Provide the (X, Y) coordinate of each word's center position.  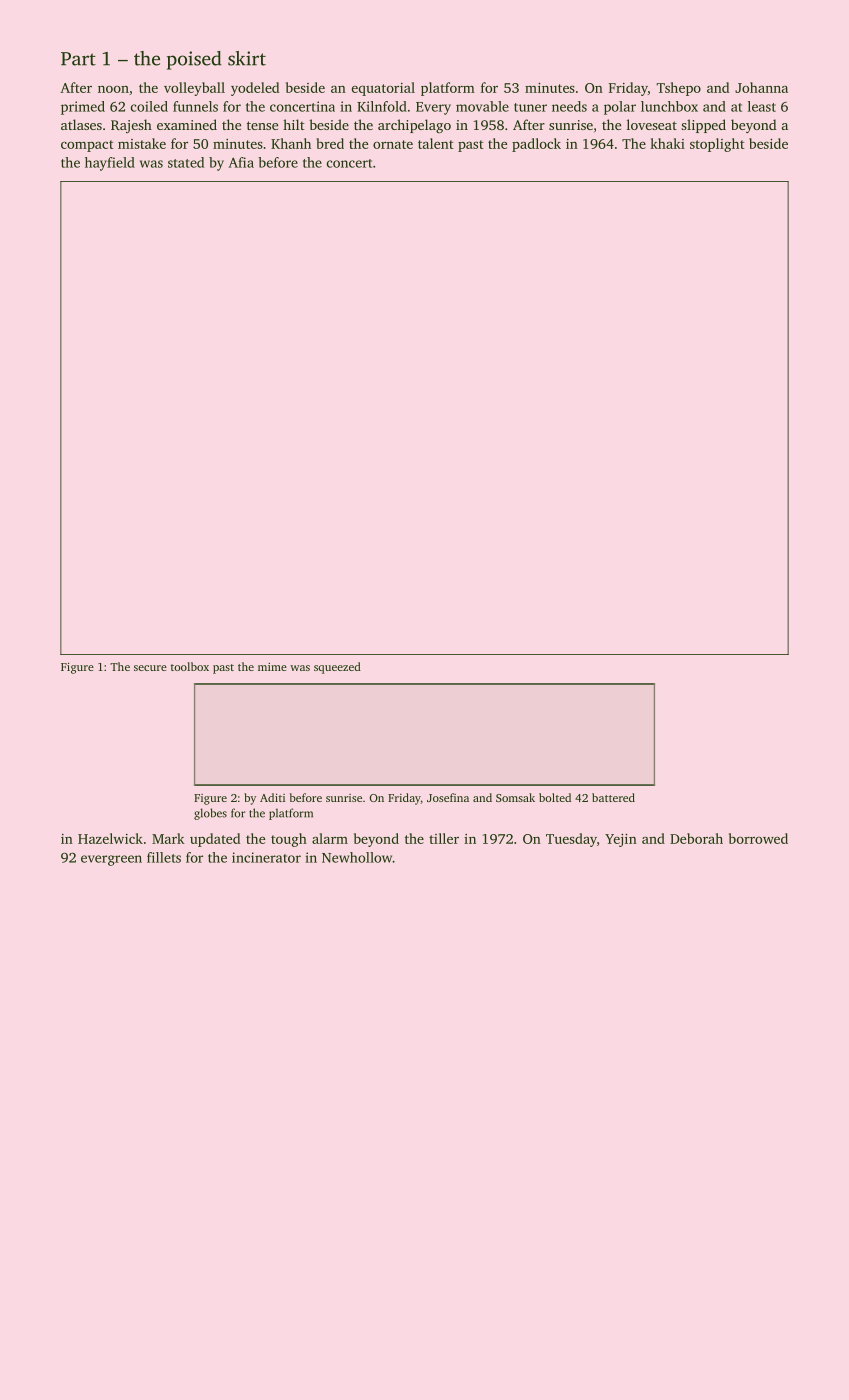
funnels (195, 106)
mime (272, 667)
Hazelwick (110, 838)
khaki (667, 143)
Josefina (448, 797)
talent (436, 143)
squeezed (337, 668)
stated (186, 162)
